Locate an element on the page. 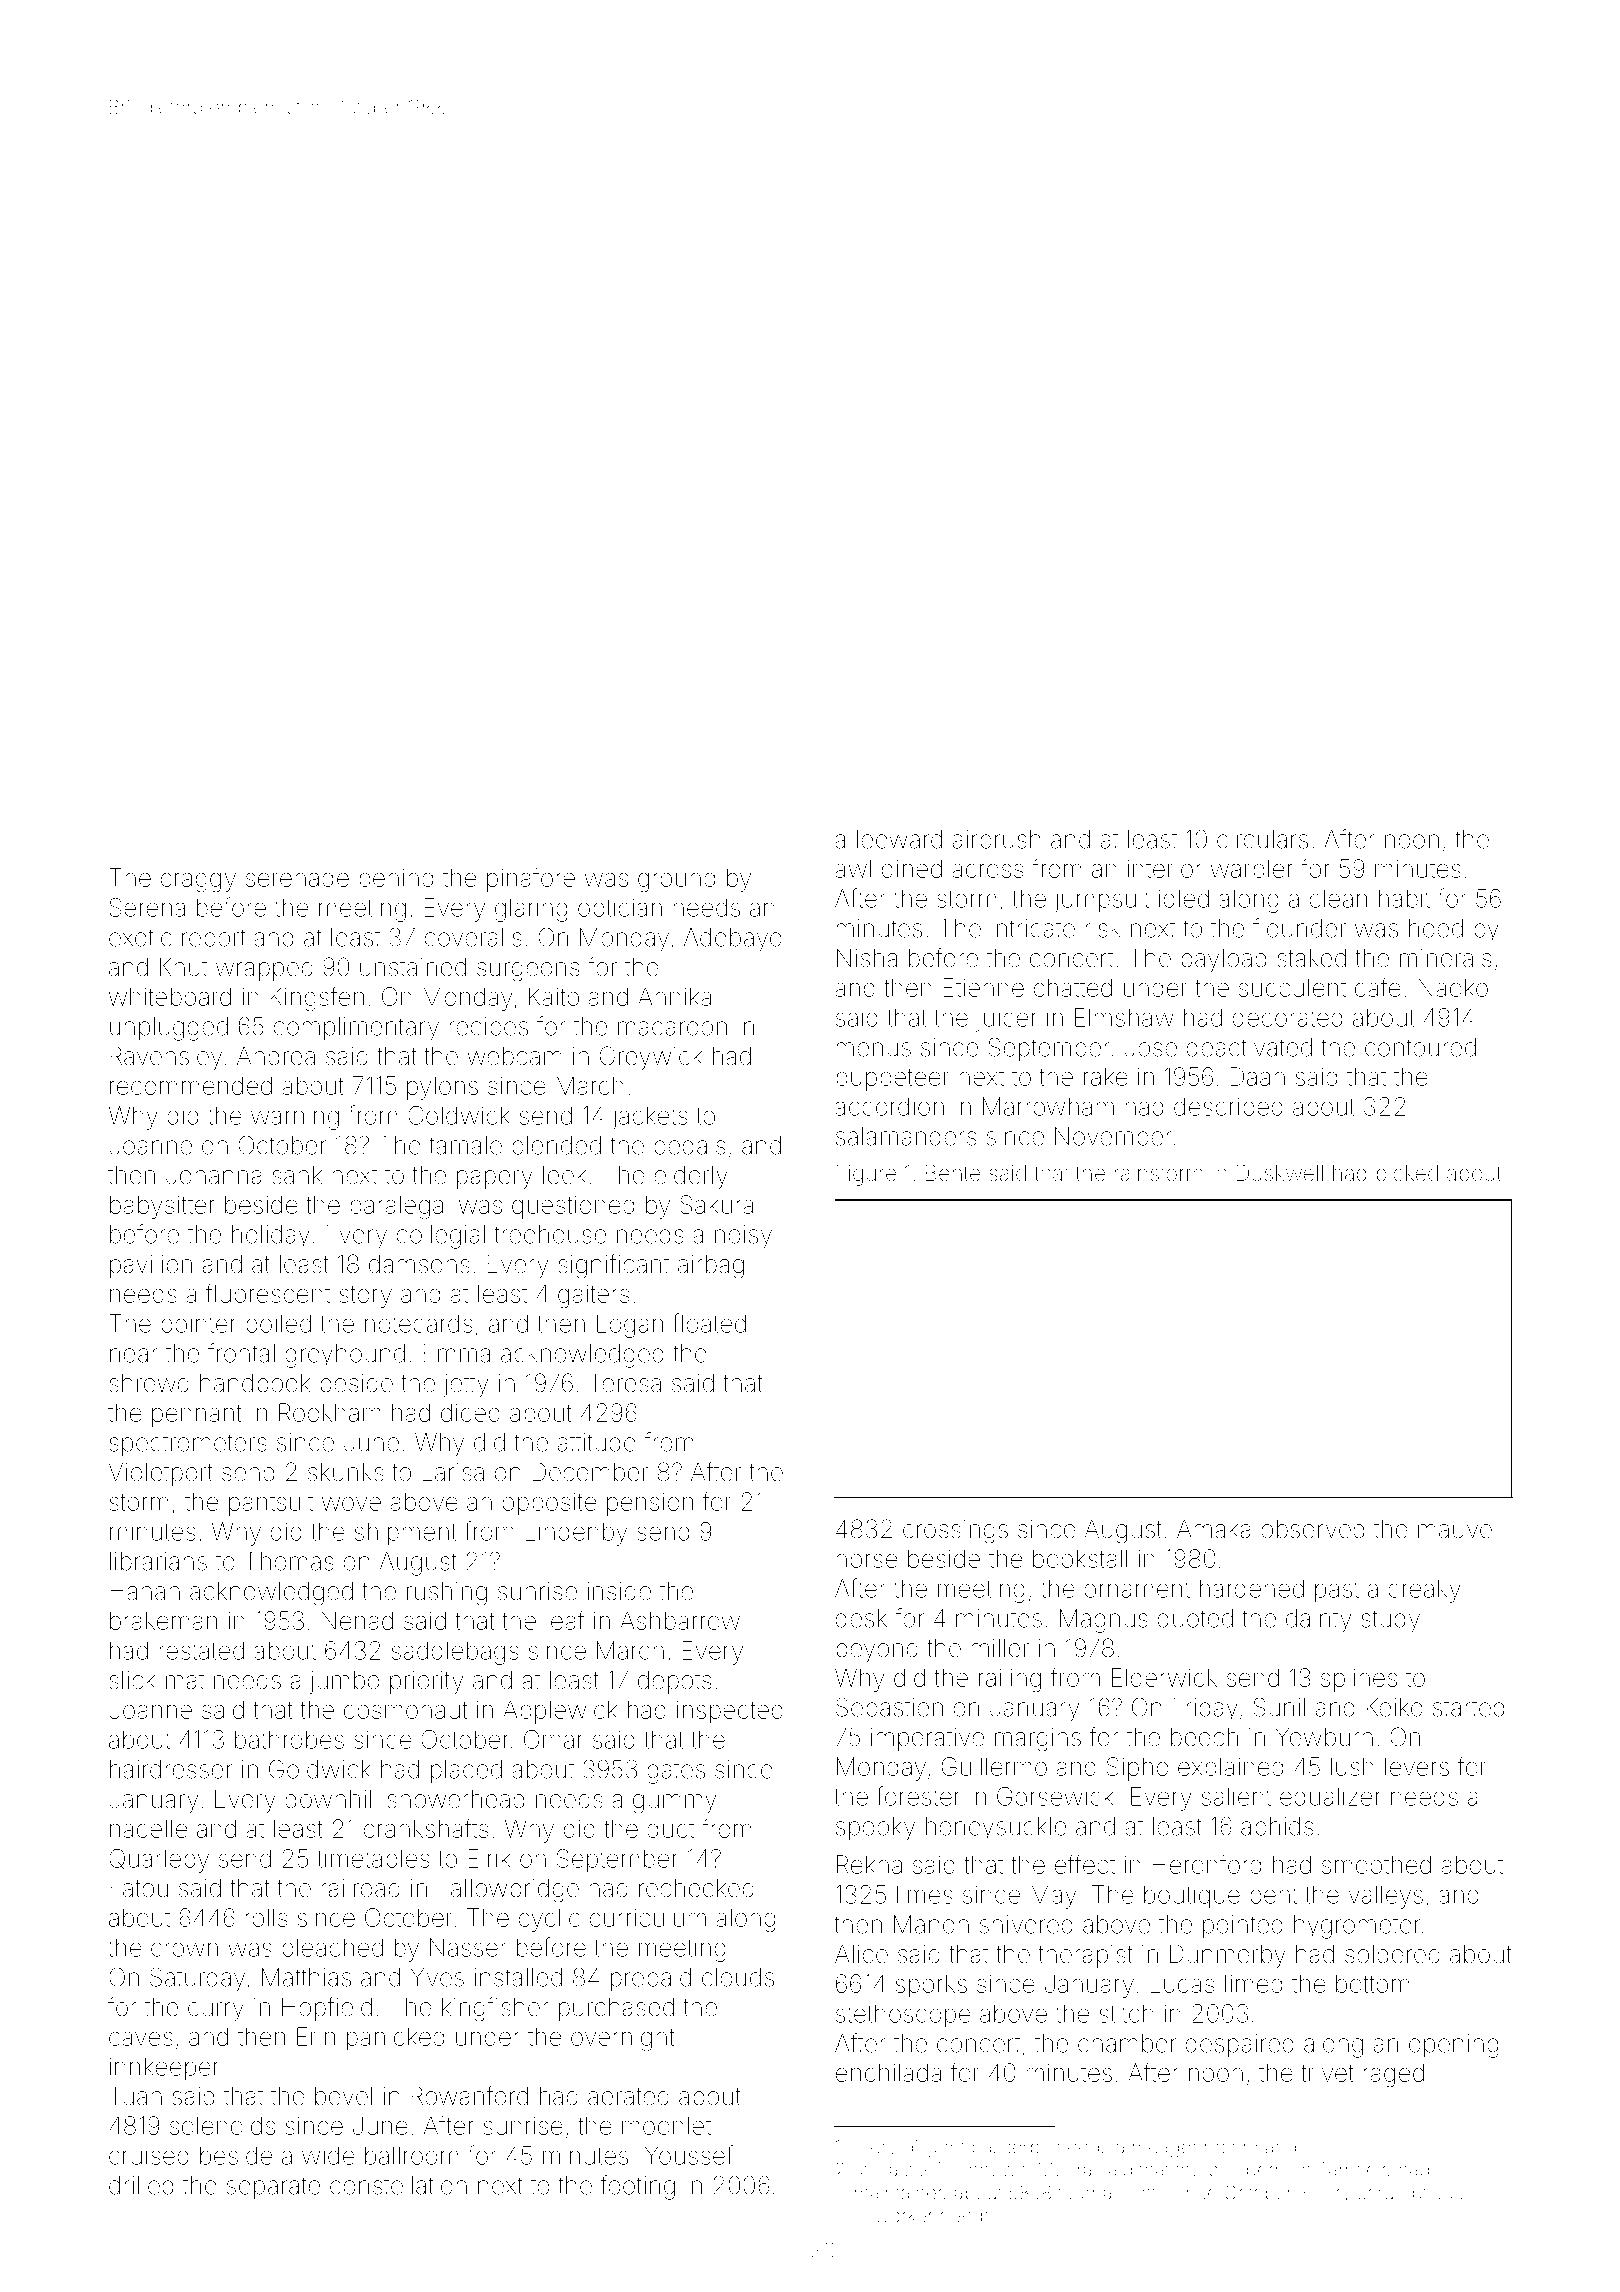 This document has height=2292, width=1620. circulars is located at coordinates (1262, 839).
